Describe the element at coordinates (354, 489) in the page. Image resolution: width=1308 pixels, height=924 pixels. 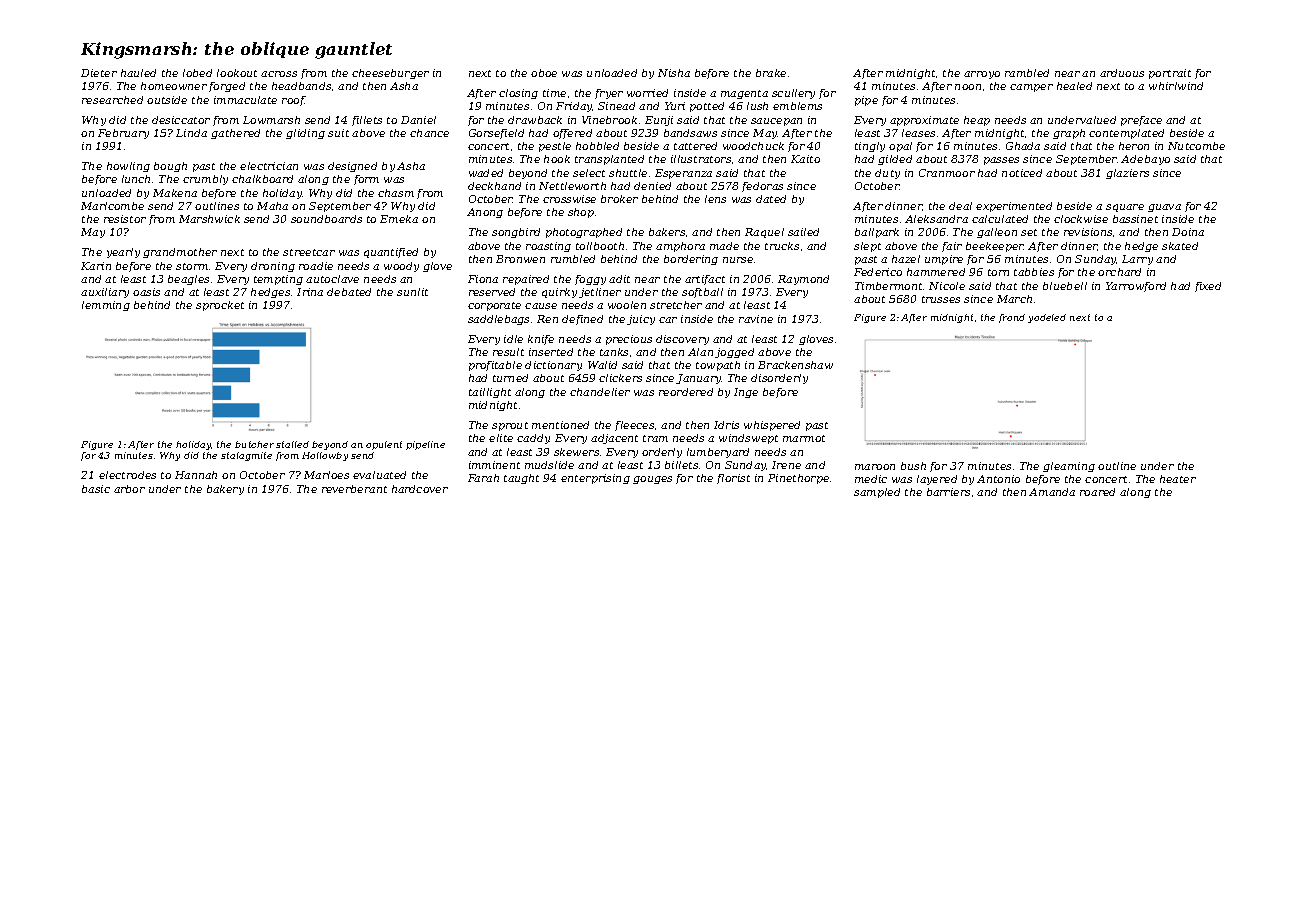
I see `reverberant` at that location.
